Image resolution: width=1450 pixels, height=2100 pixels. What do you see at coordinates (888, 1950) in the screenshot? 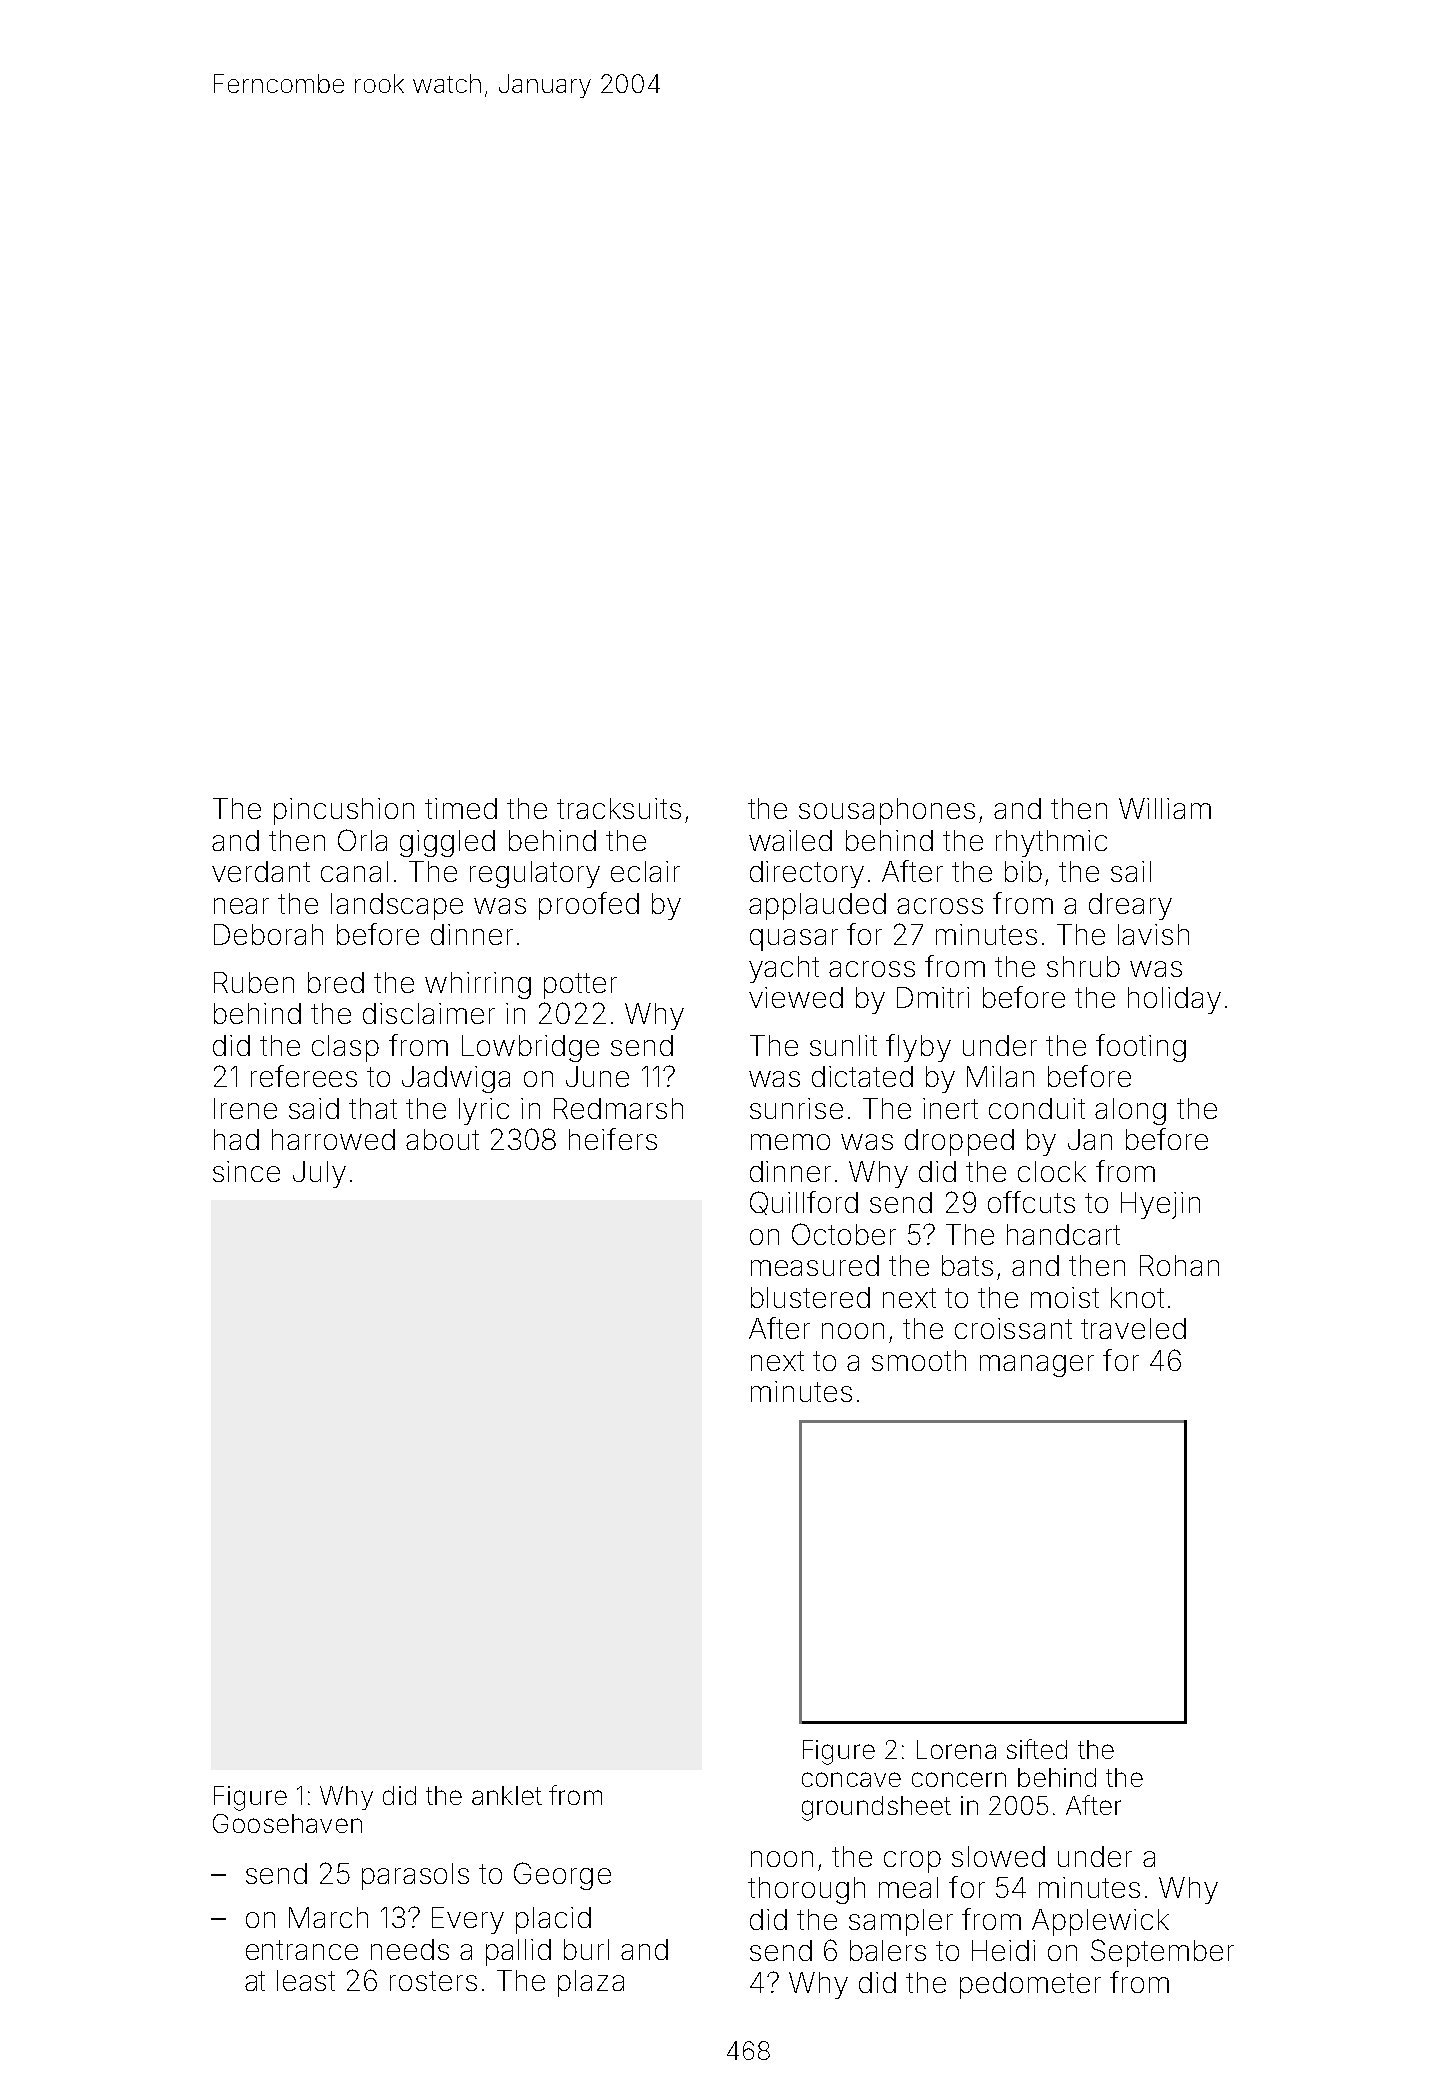
I see `balers` at bounding box center [888, 1950].
